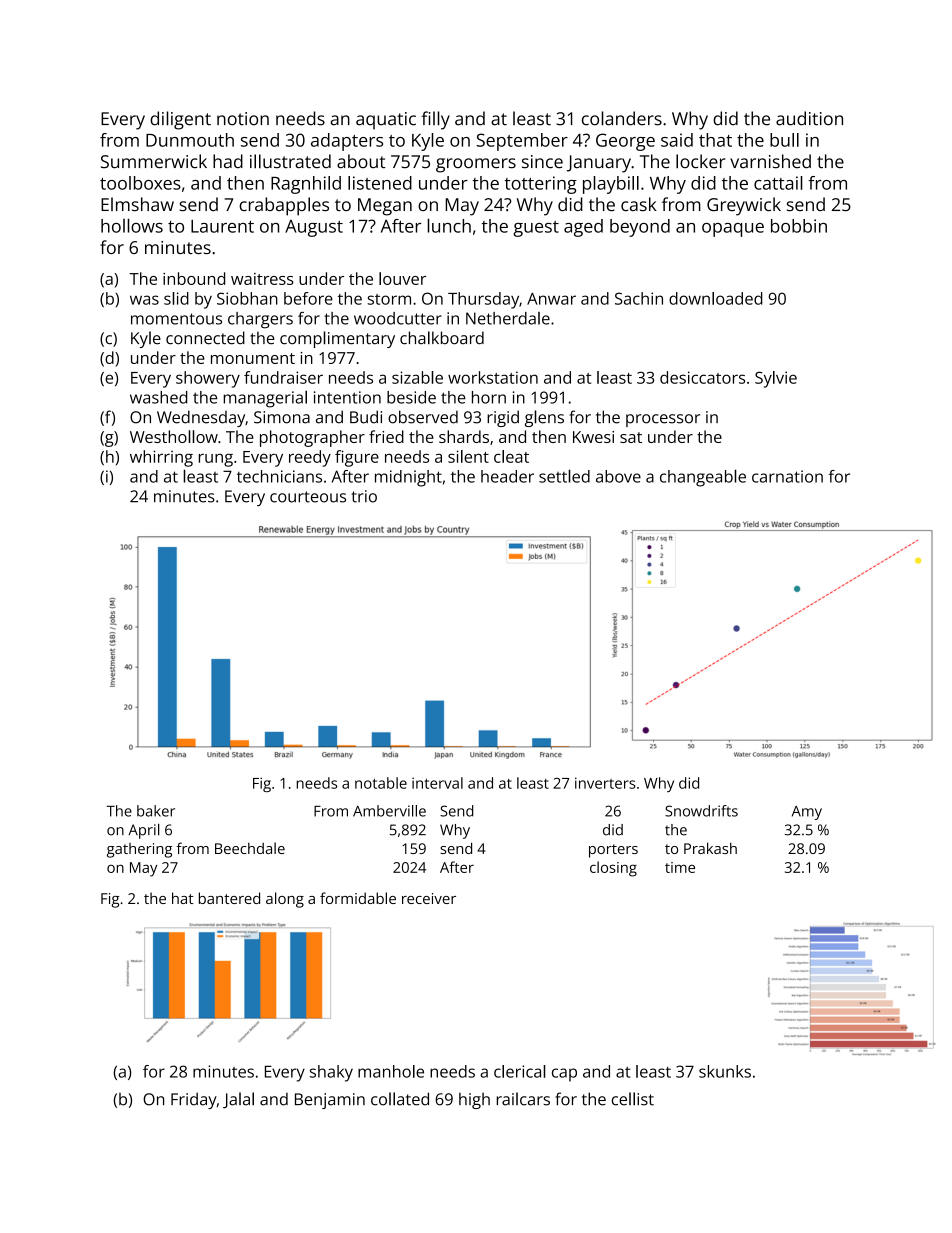 Image resolution: width=952 pixels, height=1233 pixels. Describe the element at coordinates (238, 1100) in the screenshot. I see `Jalal` at that location.
